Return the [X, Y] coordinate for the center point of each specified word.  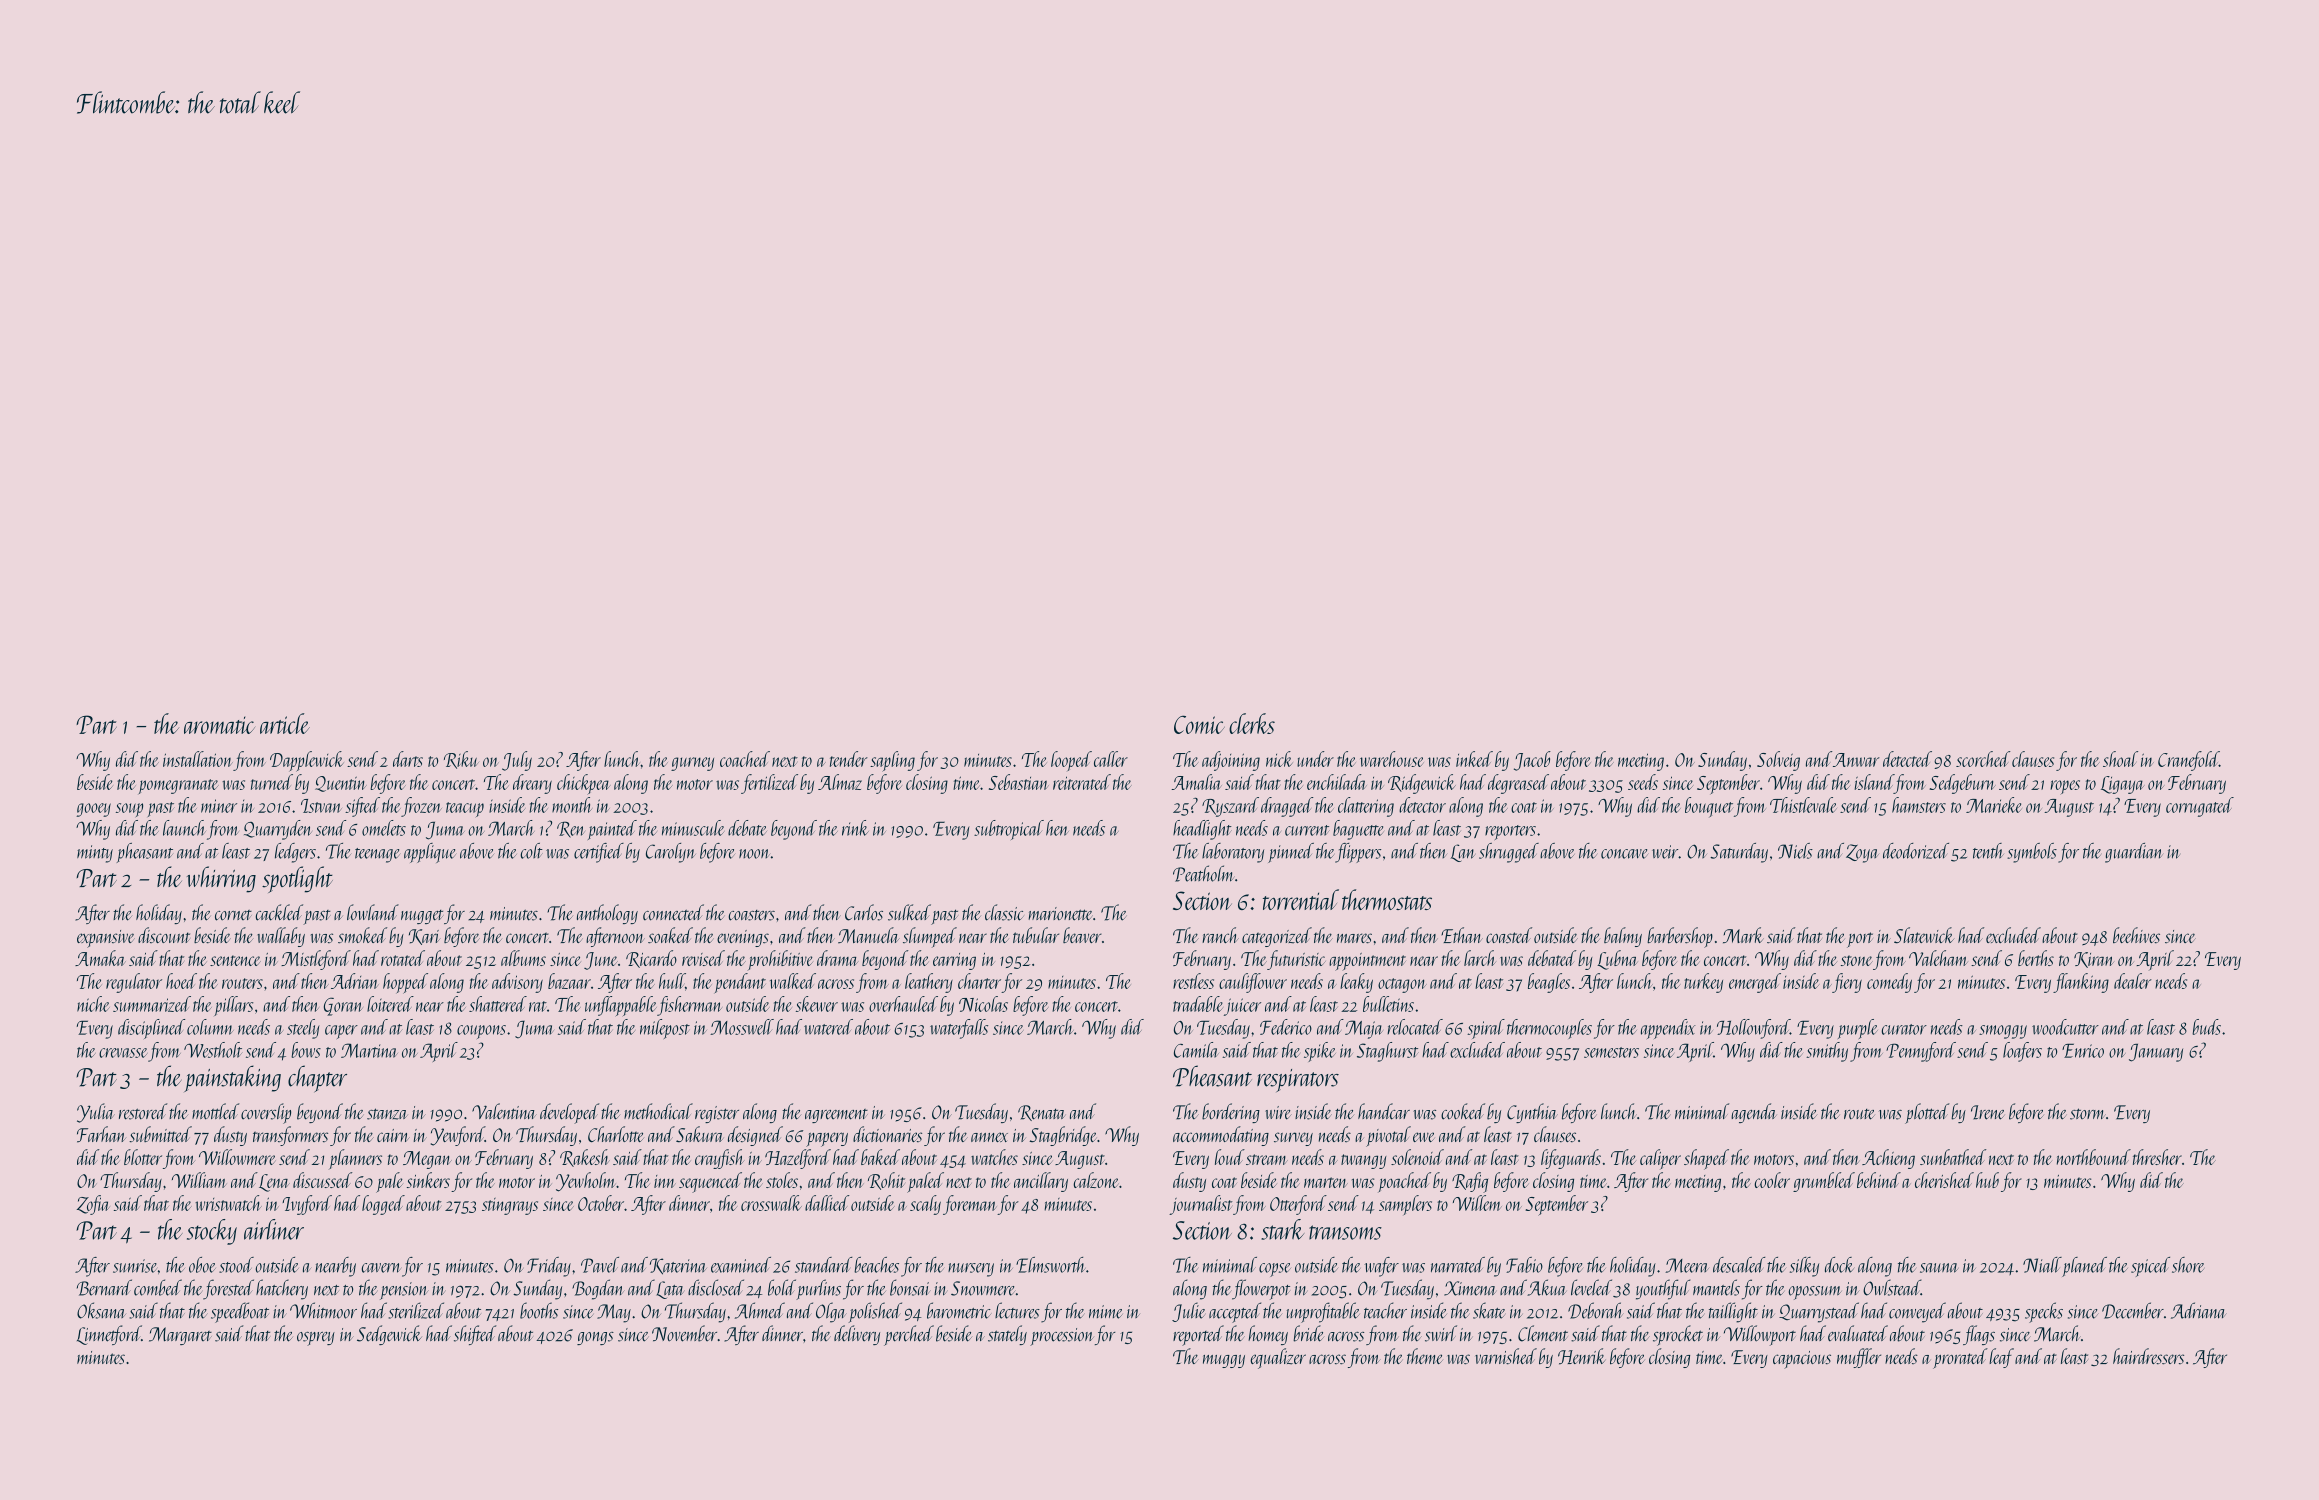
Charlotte [616, 1134]
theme [1425, 1356]
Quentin [341, 784]
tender [849, 759]
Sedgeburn [1962, 784]
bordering [1231, 1113]
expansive [106, 939]
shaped [1706, 1159]
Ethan [1462, 935]
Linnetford [109, 1335]
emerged [1755, 983]
